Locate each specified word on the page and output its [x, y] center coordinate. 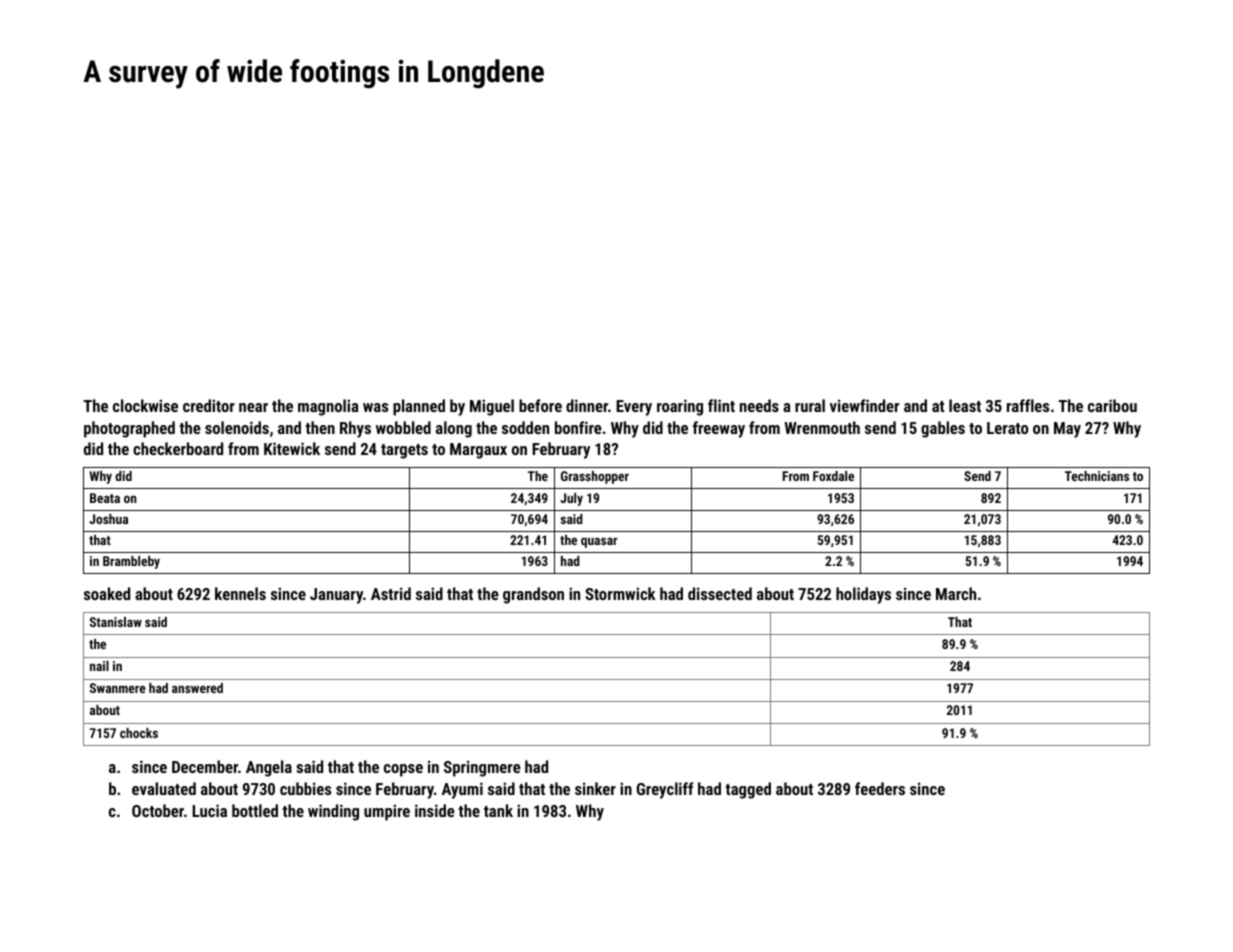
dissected [720, 593]
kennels [240, 593]
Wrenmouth [822, 427]
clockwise [145, 405]
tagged [748, 790]
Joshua [108, 519]
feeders [880, 788]
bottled [255, 810]
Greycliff [665, 790]
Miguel [492, 407]
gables [943, 429]
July [571, 499]
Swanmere [118, 688]
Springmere [482, 768]
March [956, 593]
